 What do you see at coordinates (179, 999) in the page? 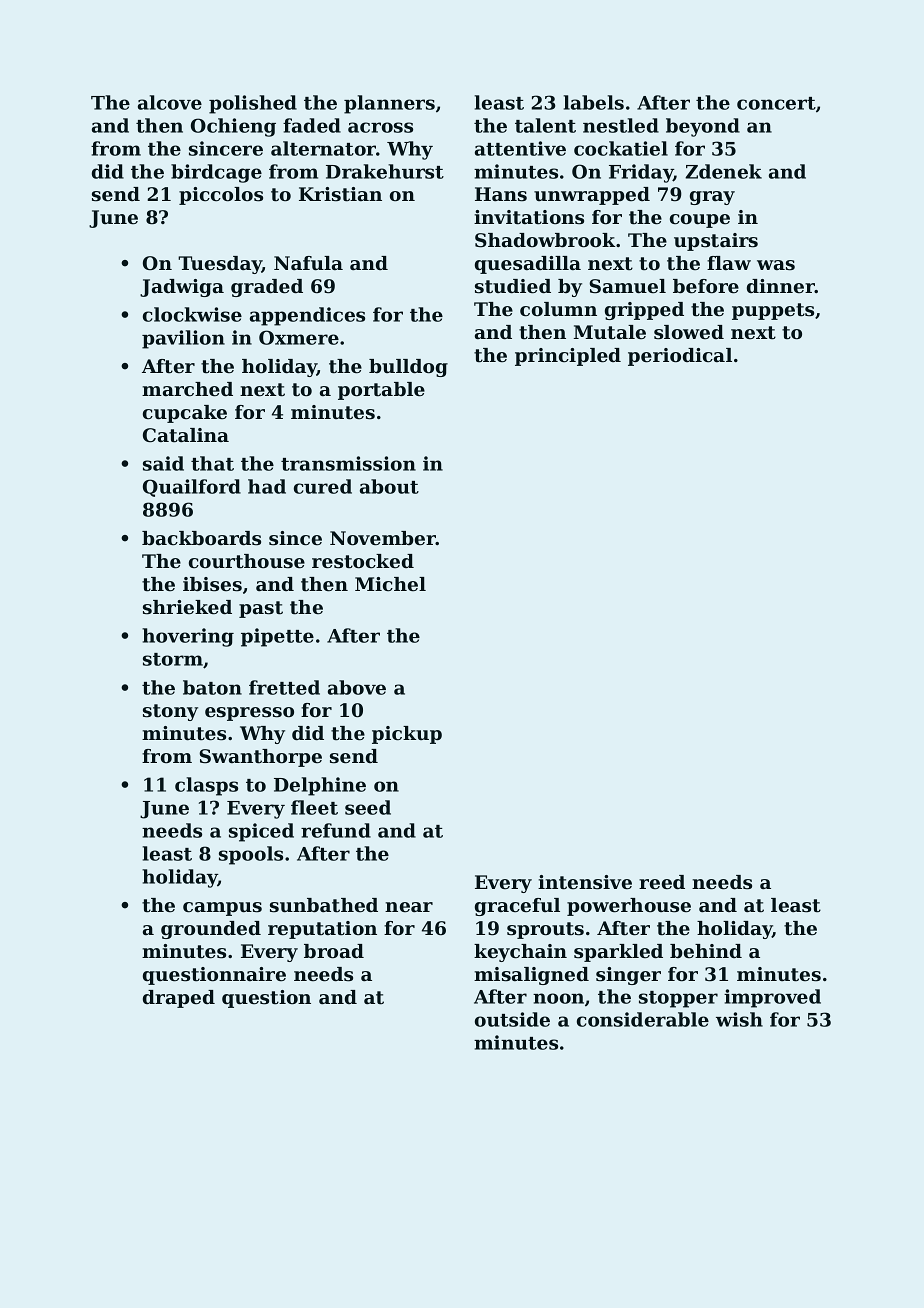
I see `draped` at bounding box center [179, 999].
